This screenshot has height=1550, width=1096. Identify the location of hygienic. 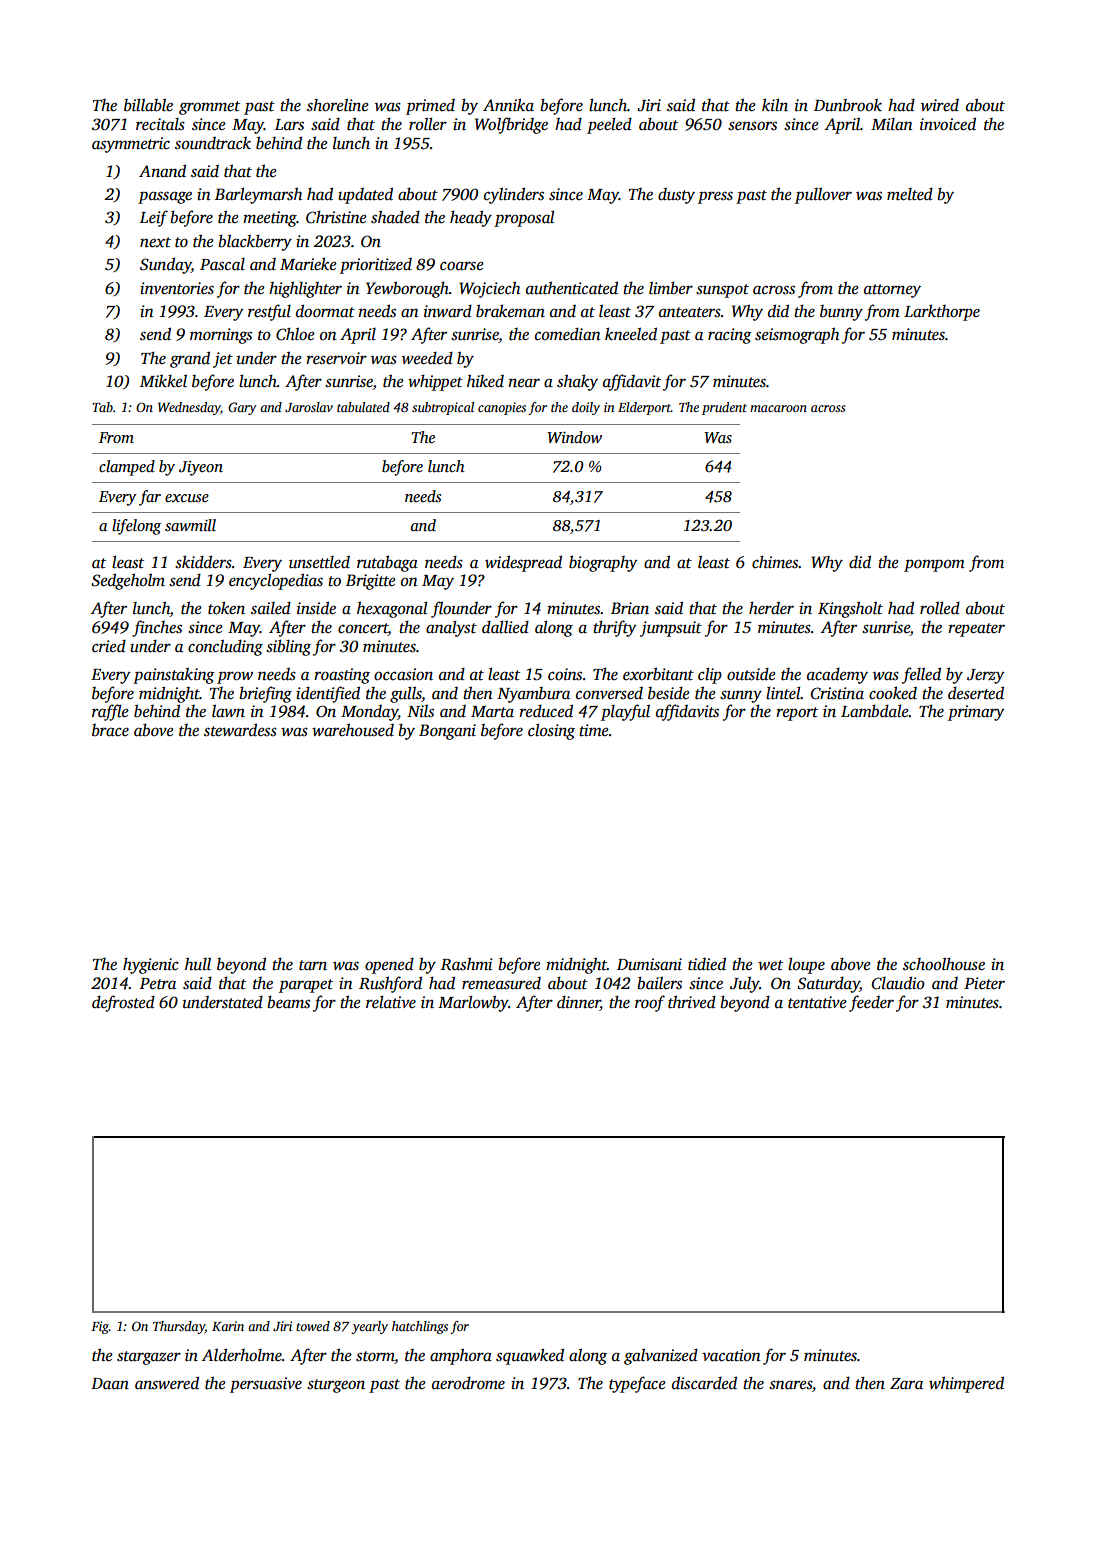
(151, 965).
